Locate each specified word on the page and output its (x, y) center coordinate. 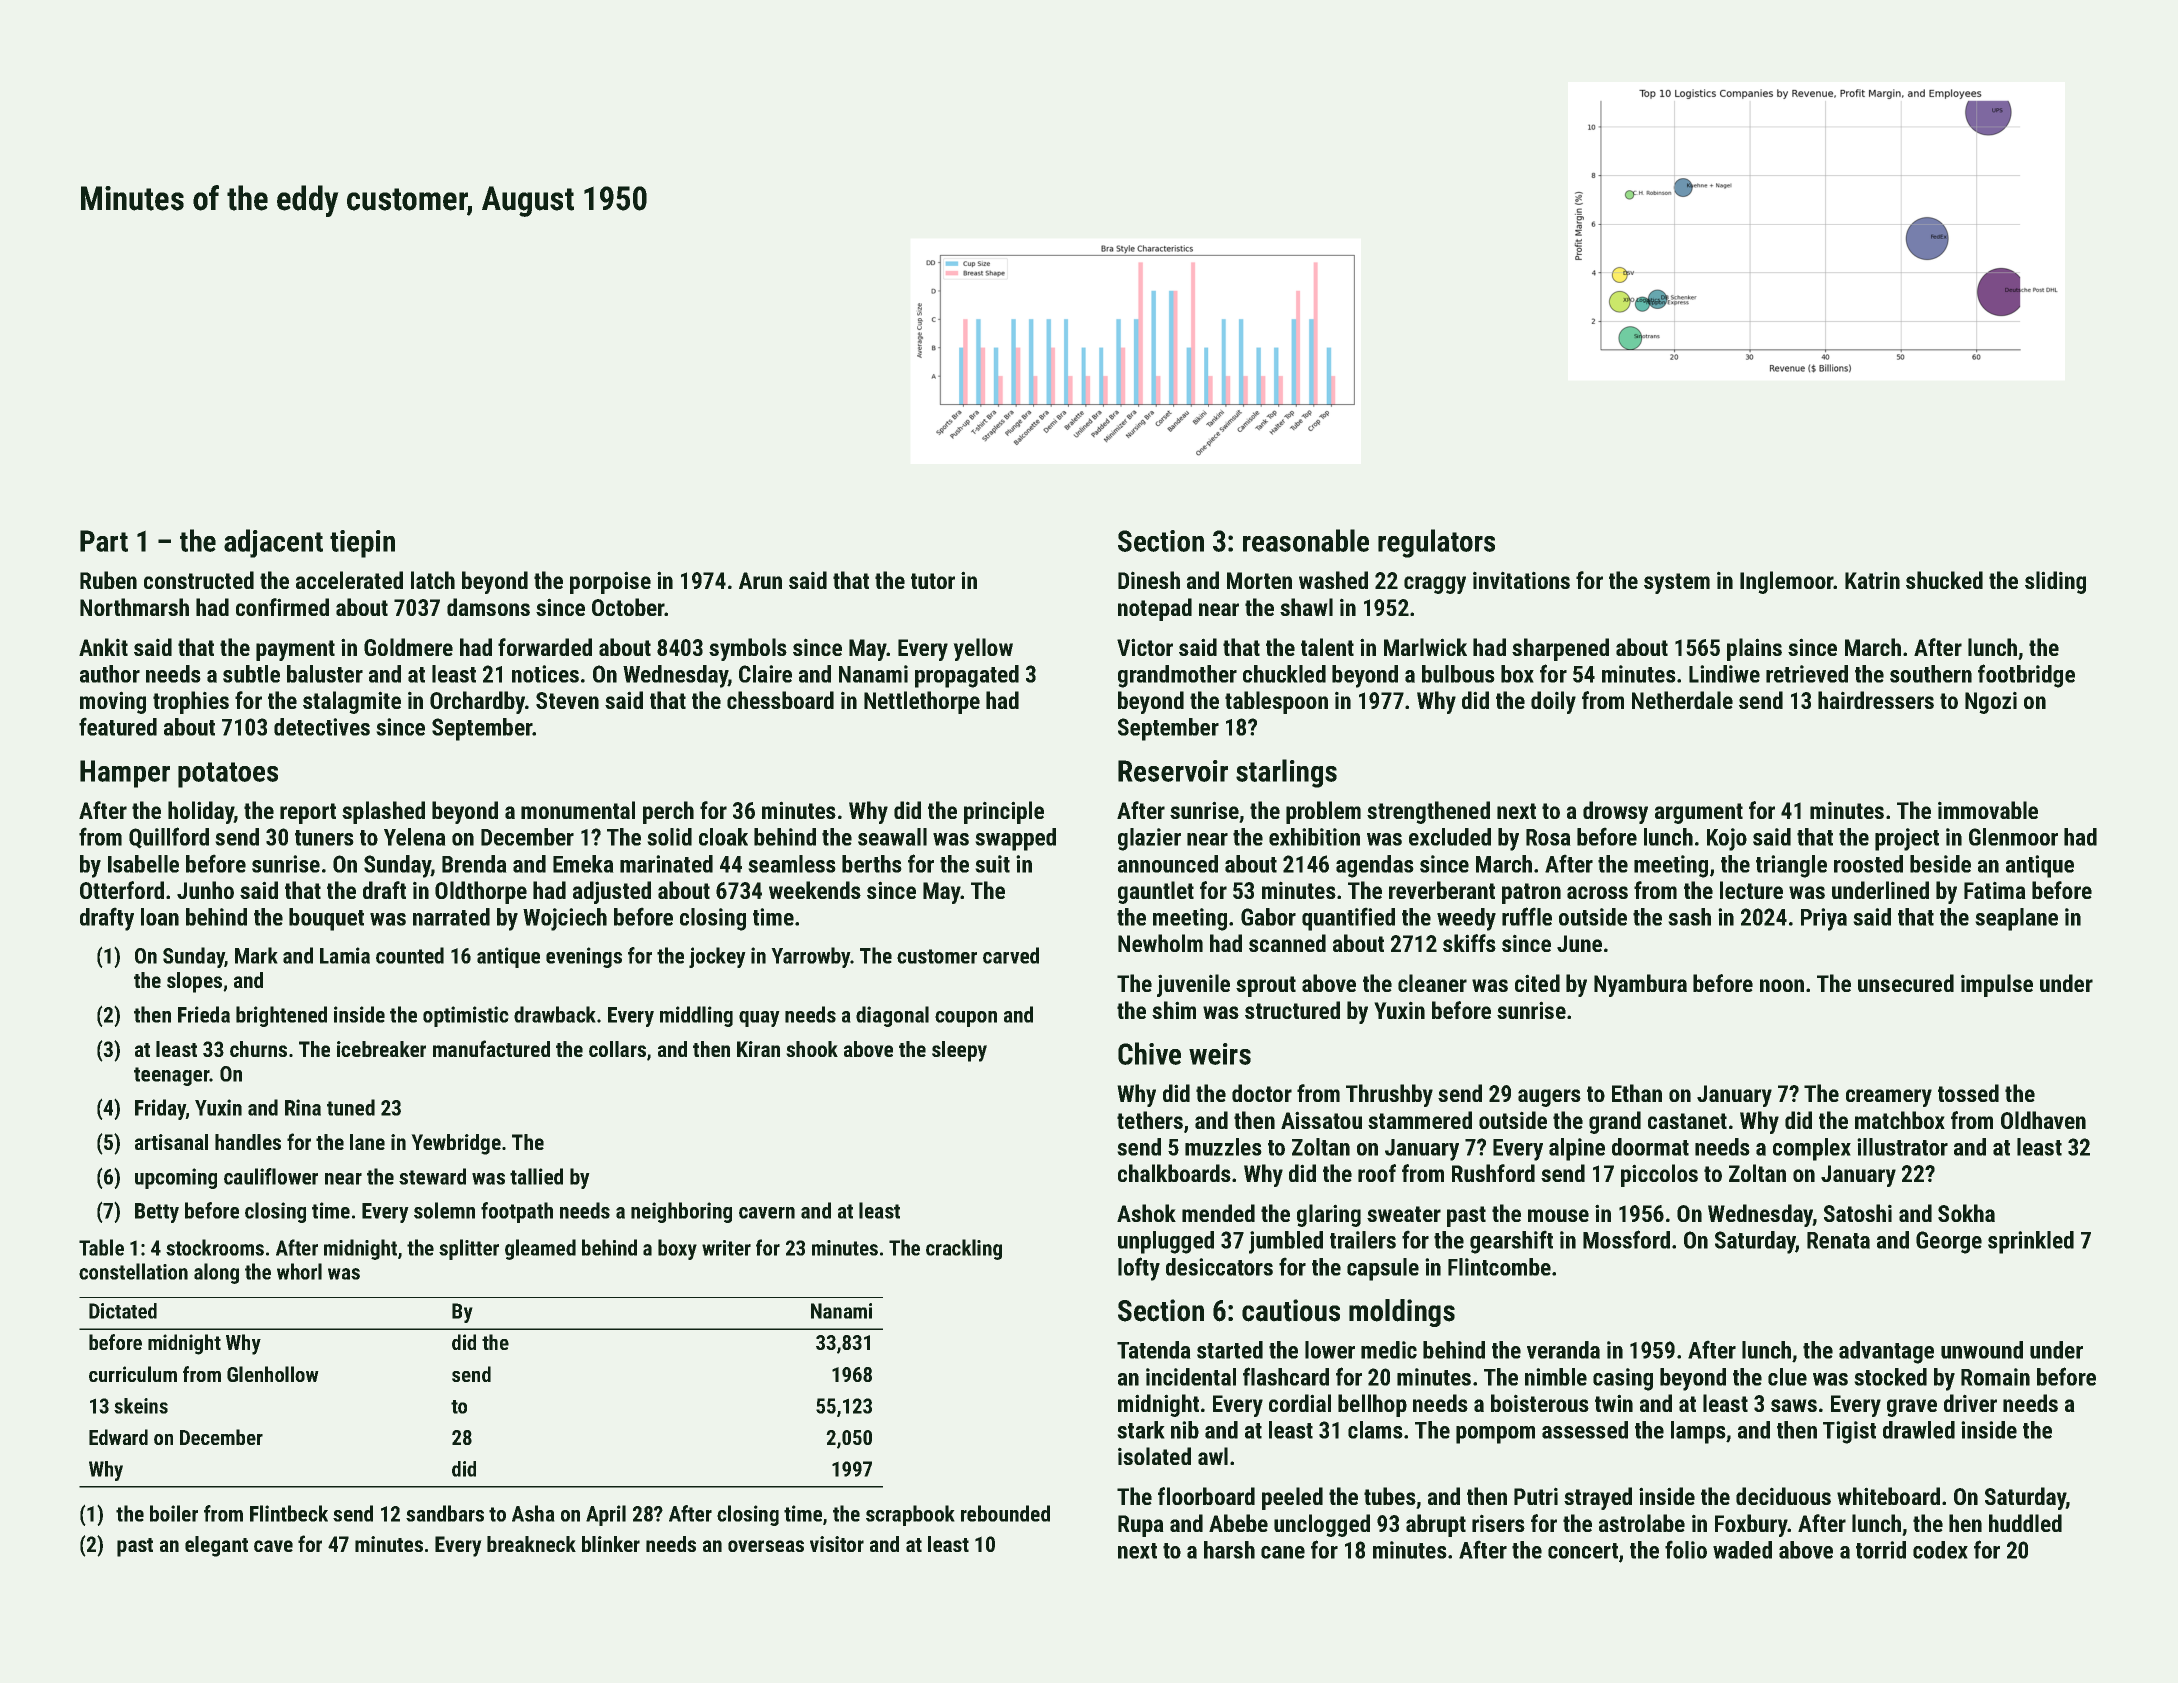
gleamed (540, 1249)
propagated (967, 676)
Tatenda (1154, 1350)
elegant (216, 1546)
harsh (1229, 1550)
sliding (2055, 582)
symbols (748, 649)
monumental (578, 810)
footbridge (2026, 676)
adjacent (273, 543)
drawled (1919, 1430)
